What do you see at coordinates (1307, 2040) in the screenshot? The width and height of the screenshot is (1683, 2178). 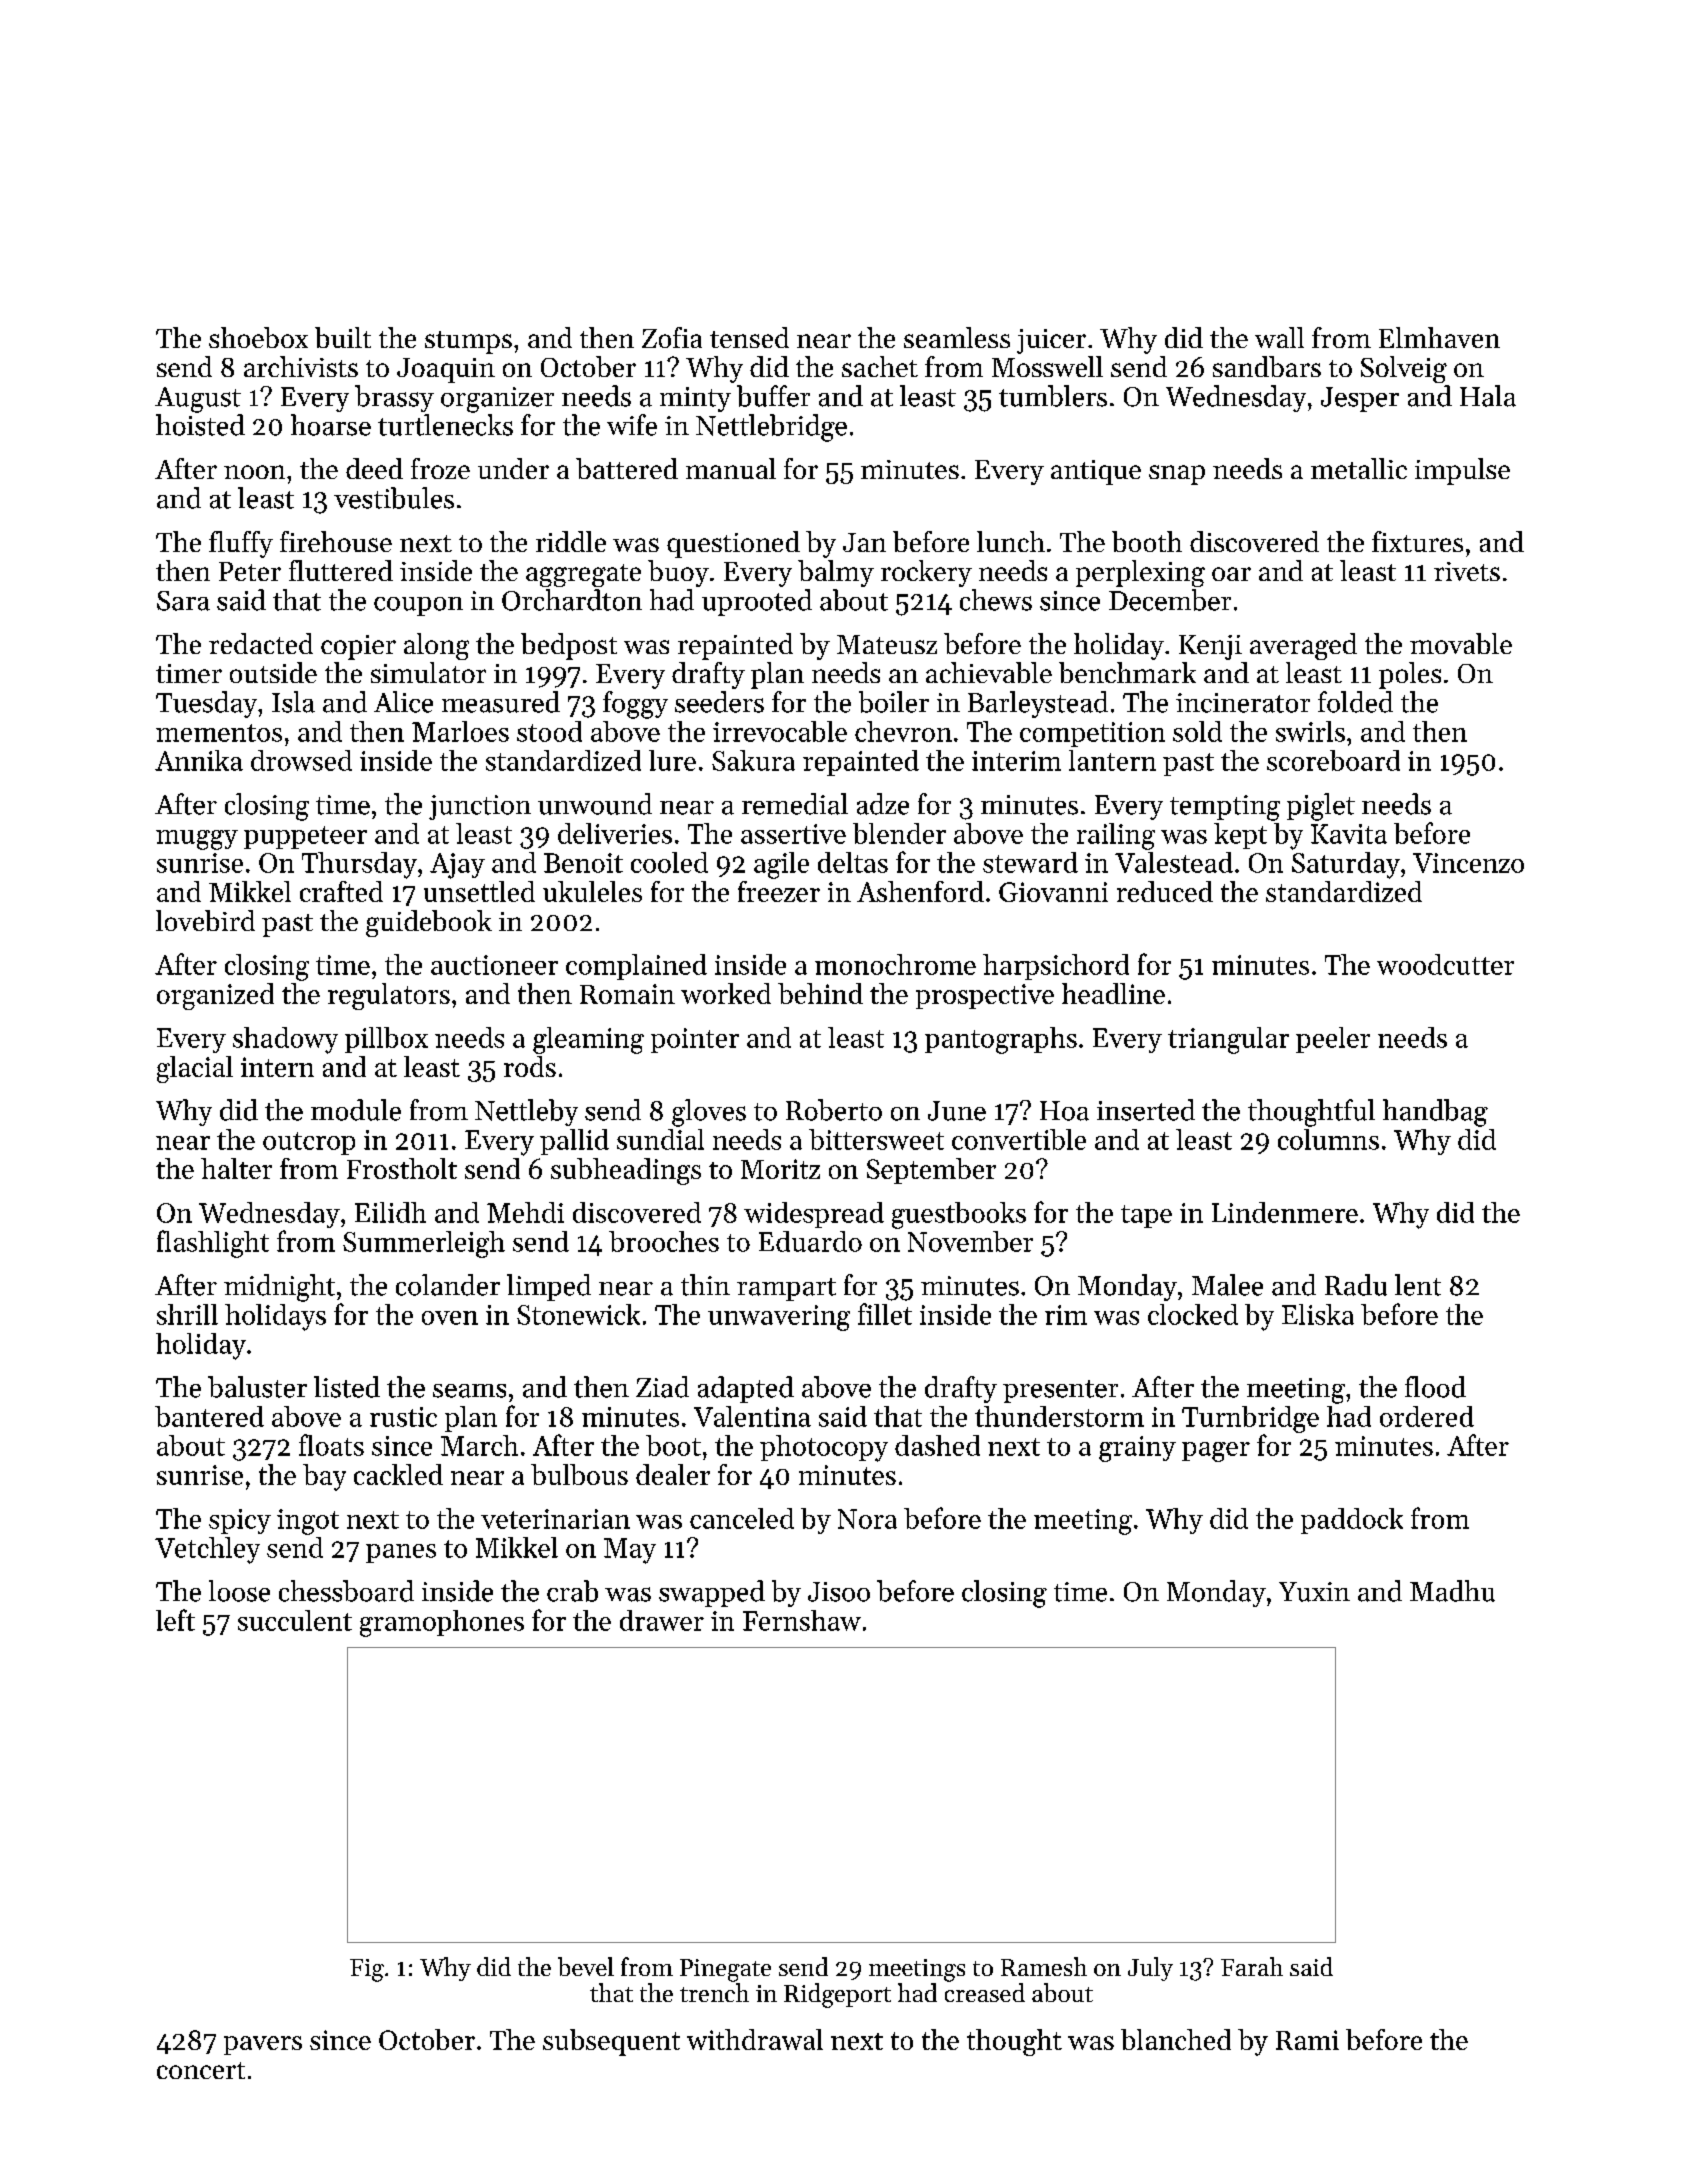 I see `Rami` at bounding box center [1307, 2040].
